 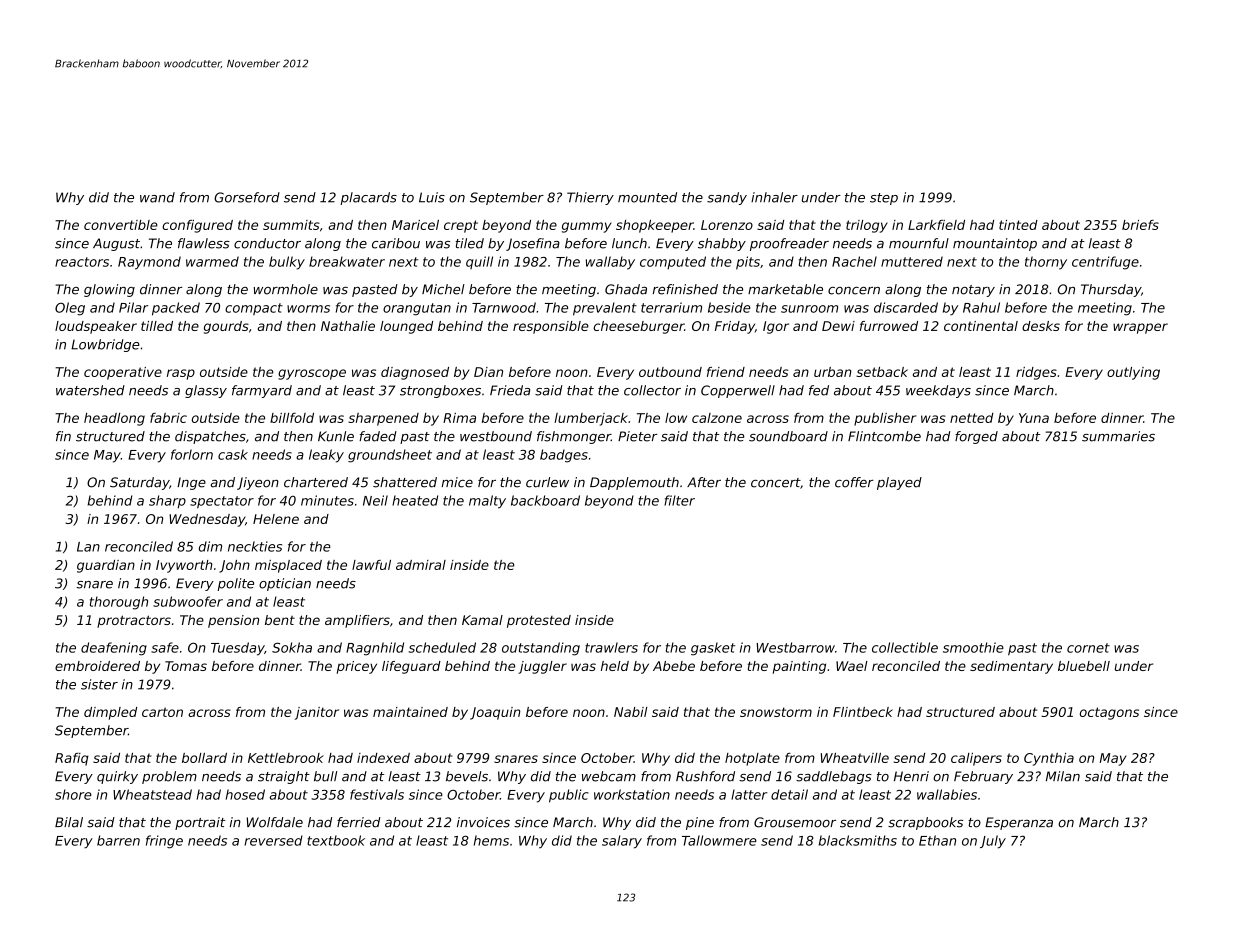 I want to click on played, so click(x=899, y=483).
